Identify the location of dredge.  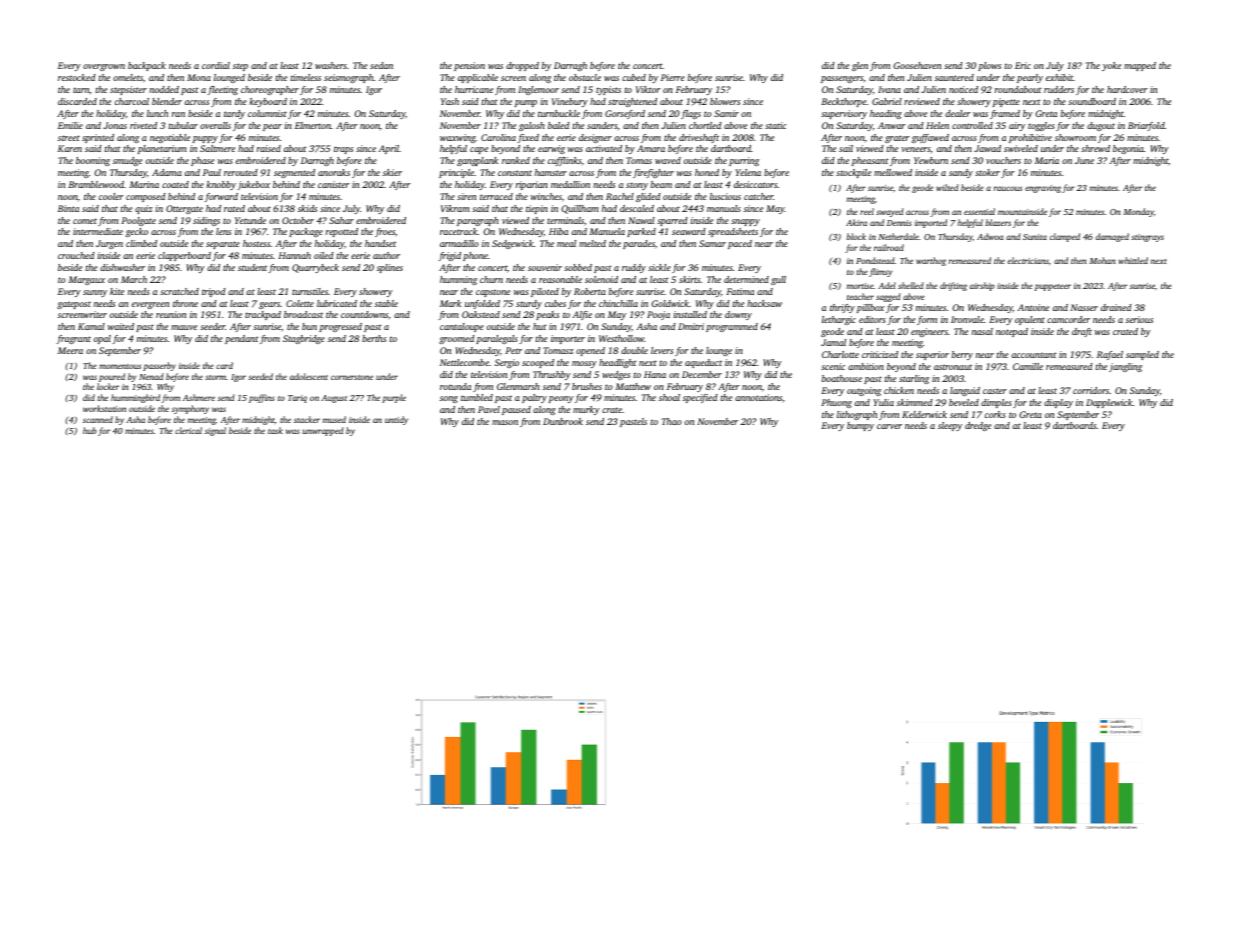
(978, 426).
